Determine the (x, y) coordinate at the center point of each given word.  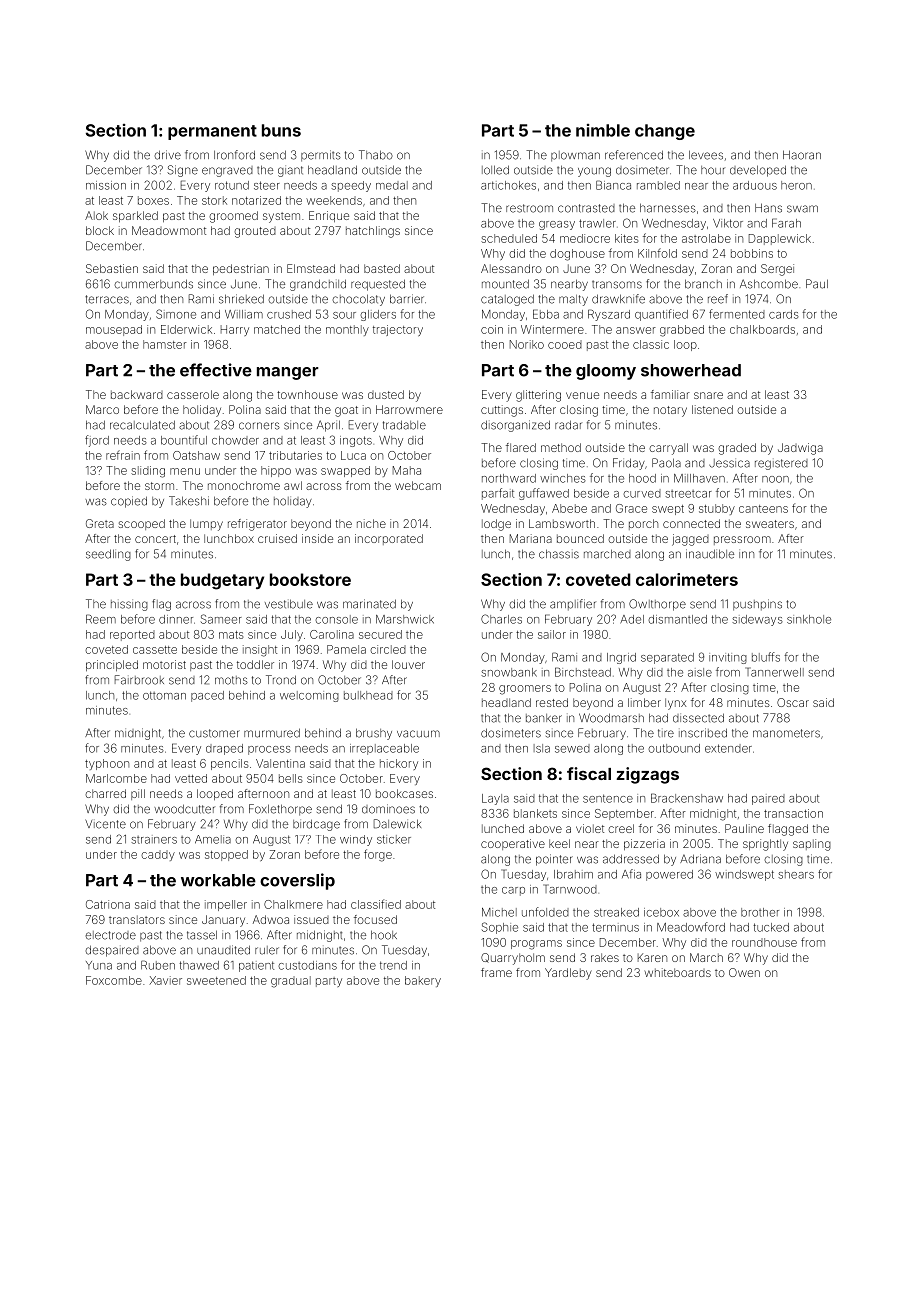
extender (728, 748)
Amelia (213, 839)
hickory (399, 764)
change (665, 132)
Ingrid (621, 658)
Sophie (500, 928)
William (244, 314)
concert (155, 539)
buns (281, 130)
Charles (501, 619)
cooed (565, 344)
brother (760, 912)
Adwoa (271, 919)
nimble (603, 130)
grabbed (682, 331)
